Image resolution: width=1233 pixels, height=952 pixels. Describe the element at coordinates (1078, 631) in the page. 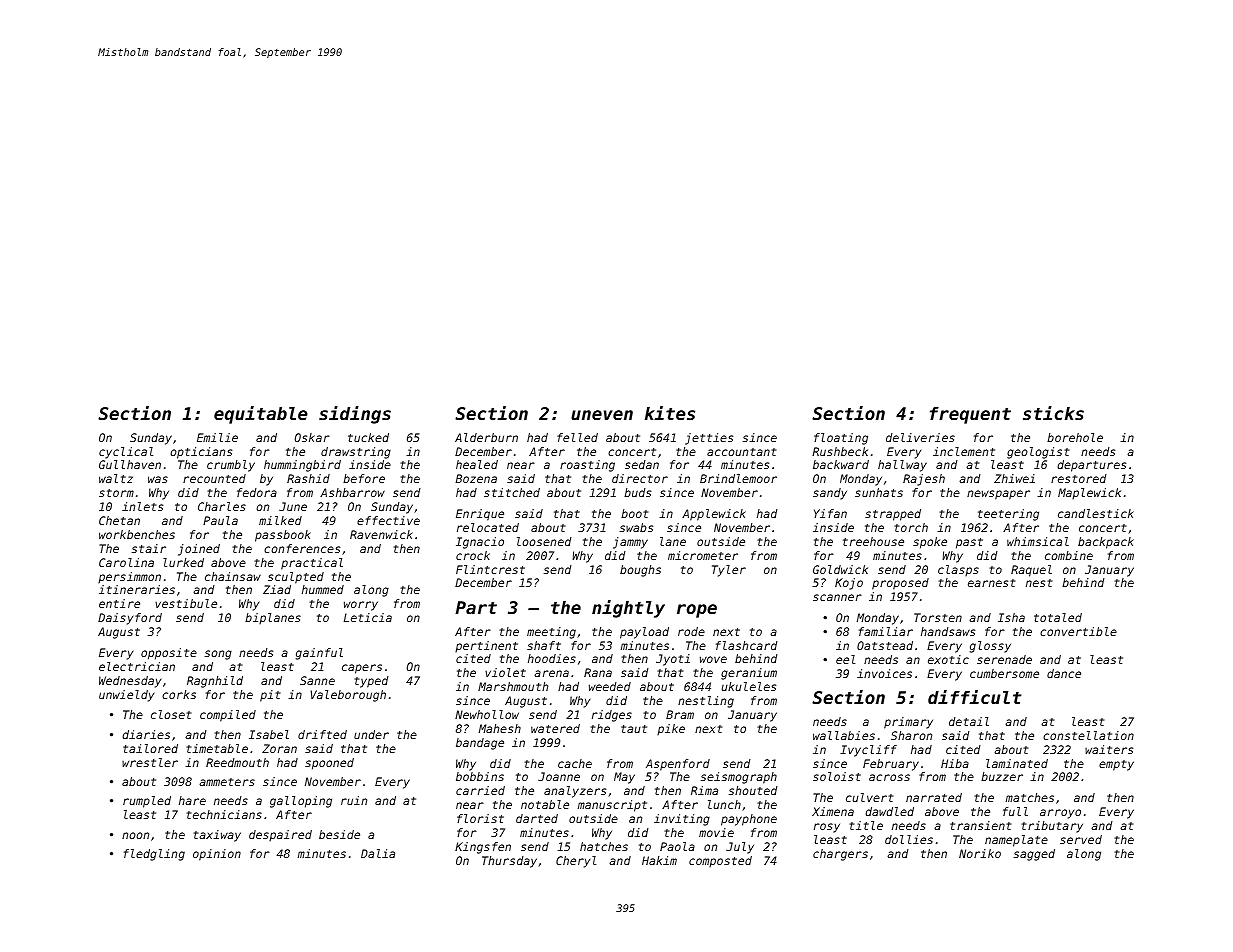

I see `convertible` at that location.
